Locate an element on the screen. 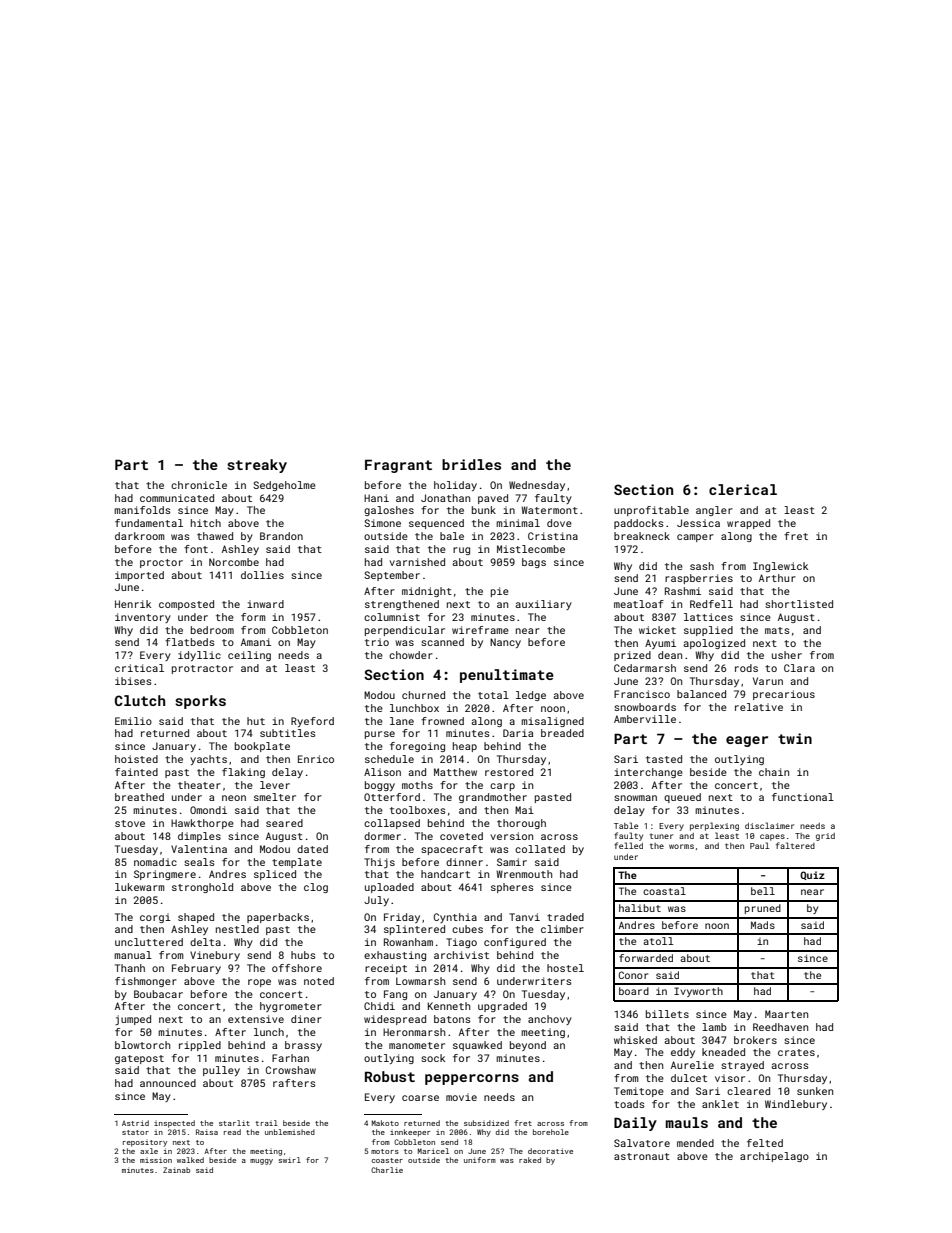 This screenshot has width=952, height=1233. coarse is located at coordinates (420, 1098).
